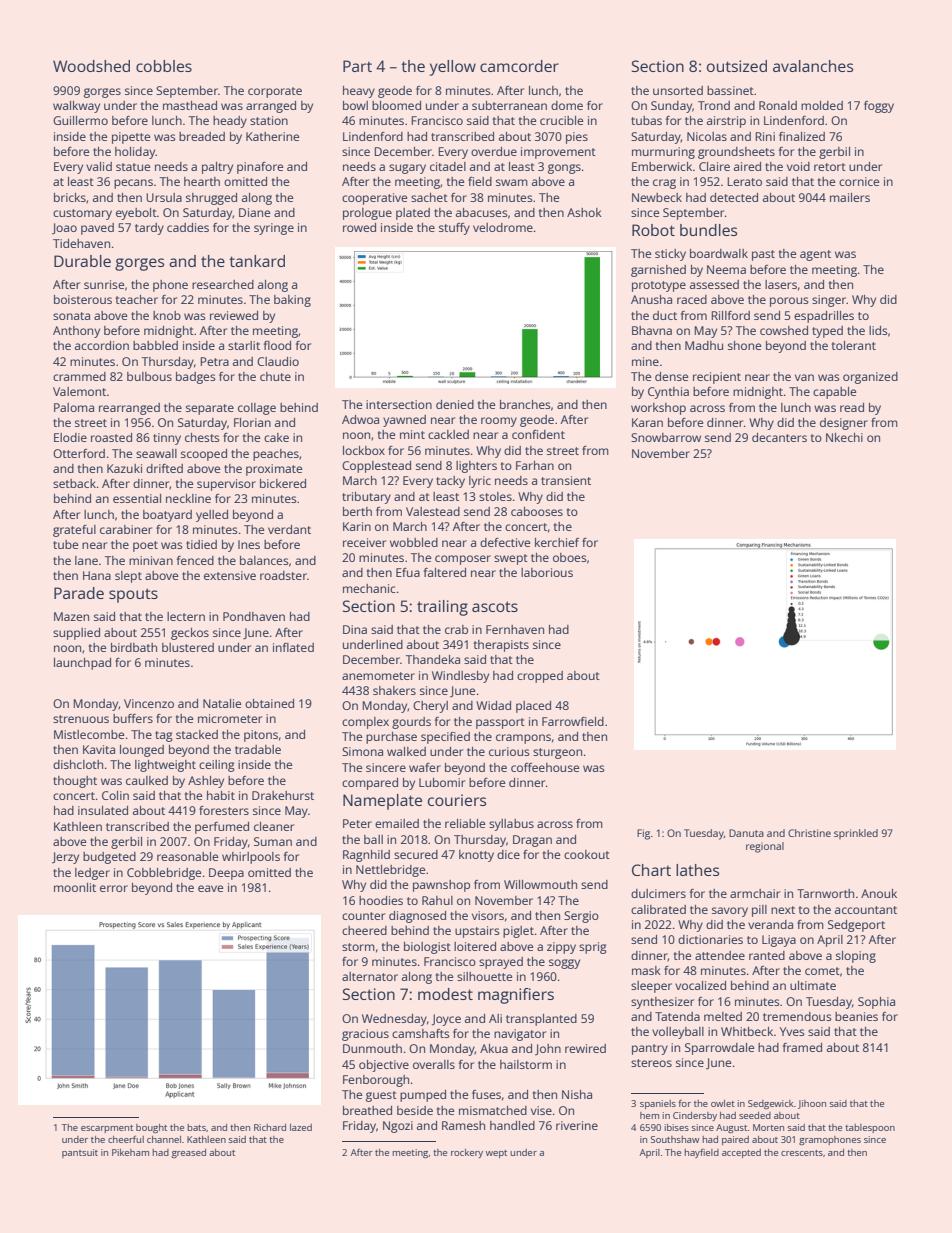 Image resolution: width=952 pixels, height=1233 pixels. What do you see at coordinates (357, 66) in the document?
I see `Part` at bounding box center [357, 66].
